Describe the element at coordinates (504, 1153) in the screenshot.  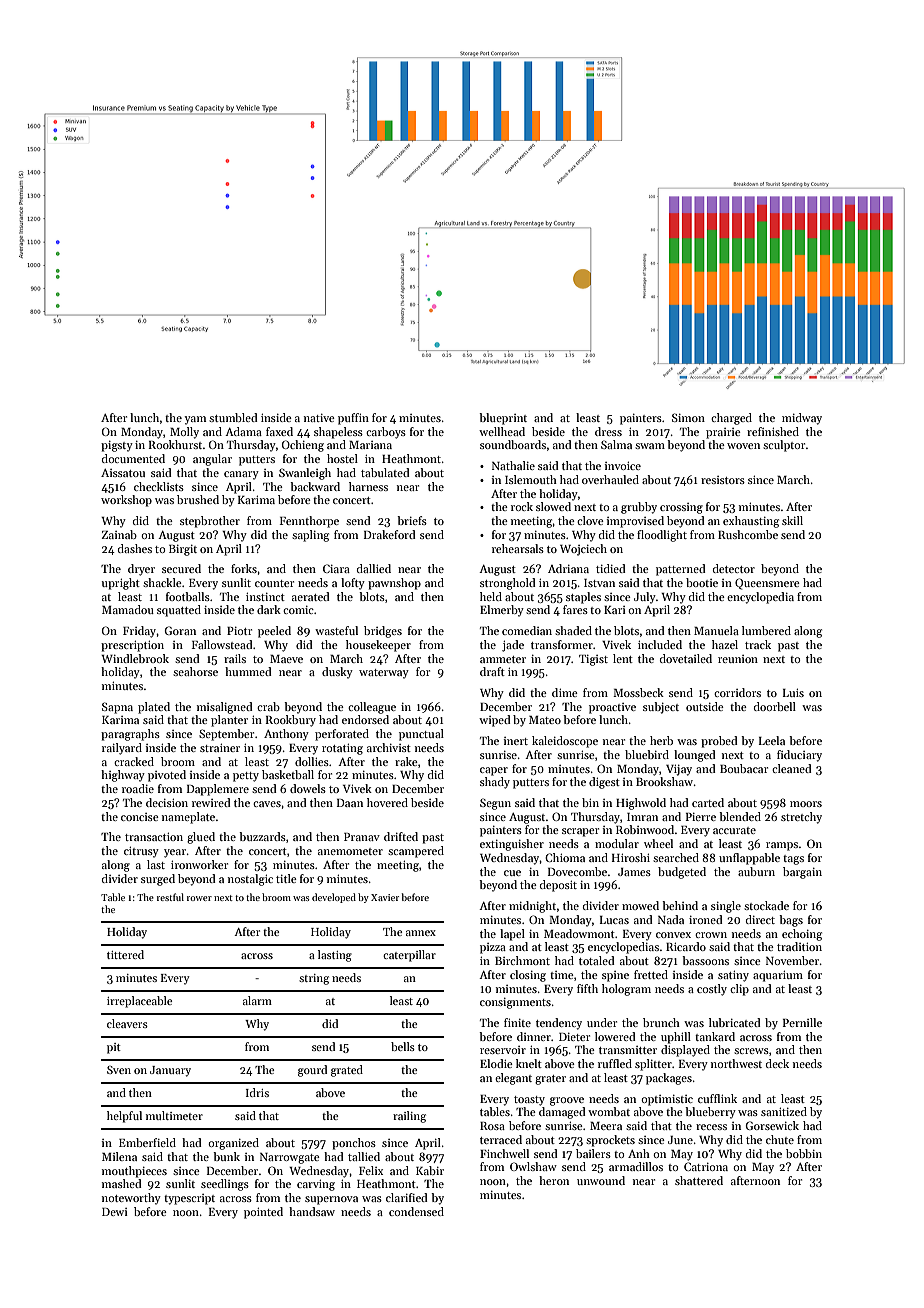
I see `Finchwell` at that location.
